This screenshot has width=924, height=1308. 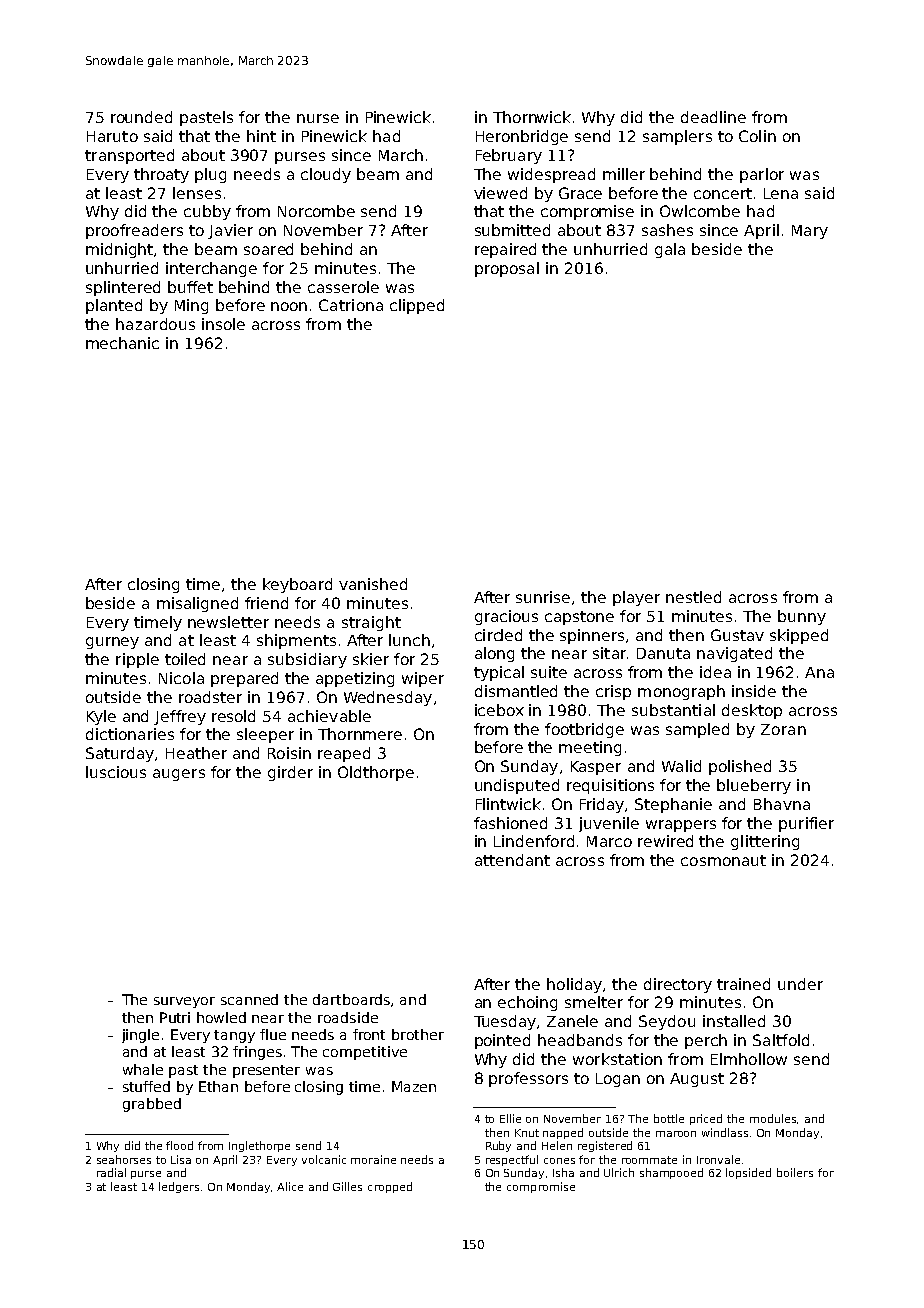 What do you see at coordinates (748, 1173) in the screenshot?
I see `lopsided` at bounding box center [748, 1173].
